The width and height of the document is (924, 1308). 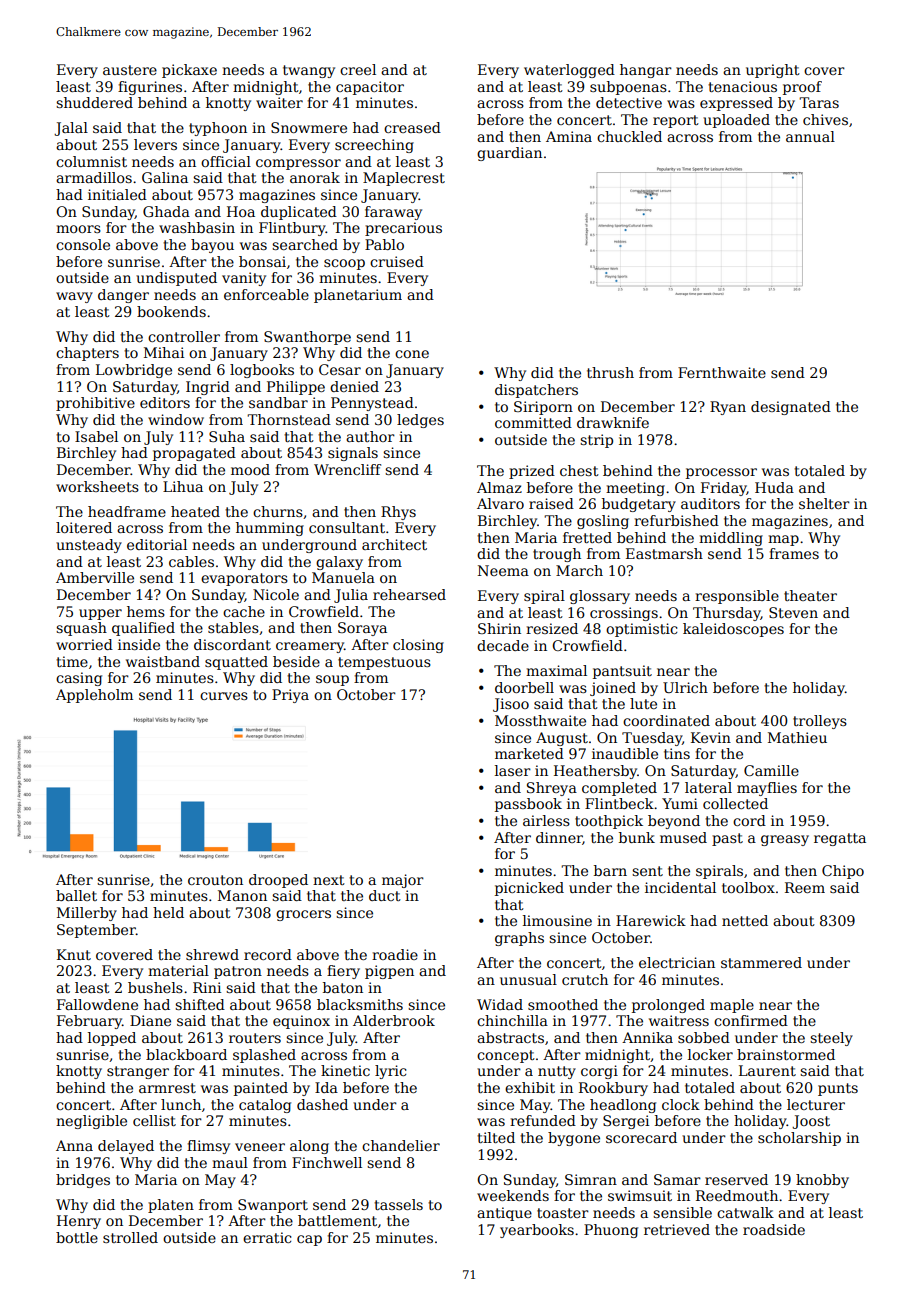 What do you see at coordinates (736, 1179) in the document?
I see `reserved` at bounding box center [736, 1179].
